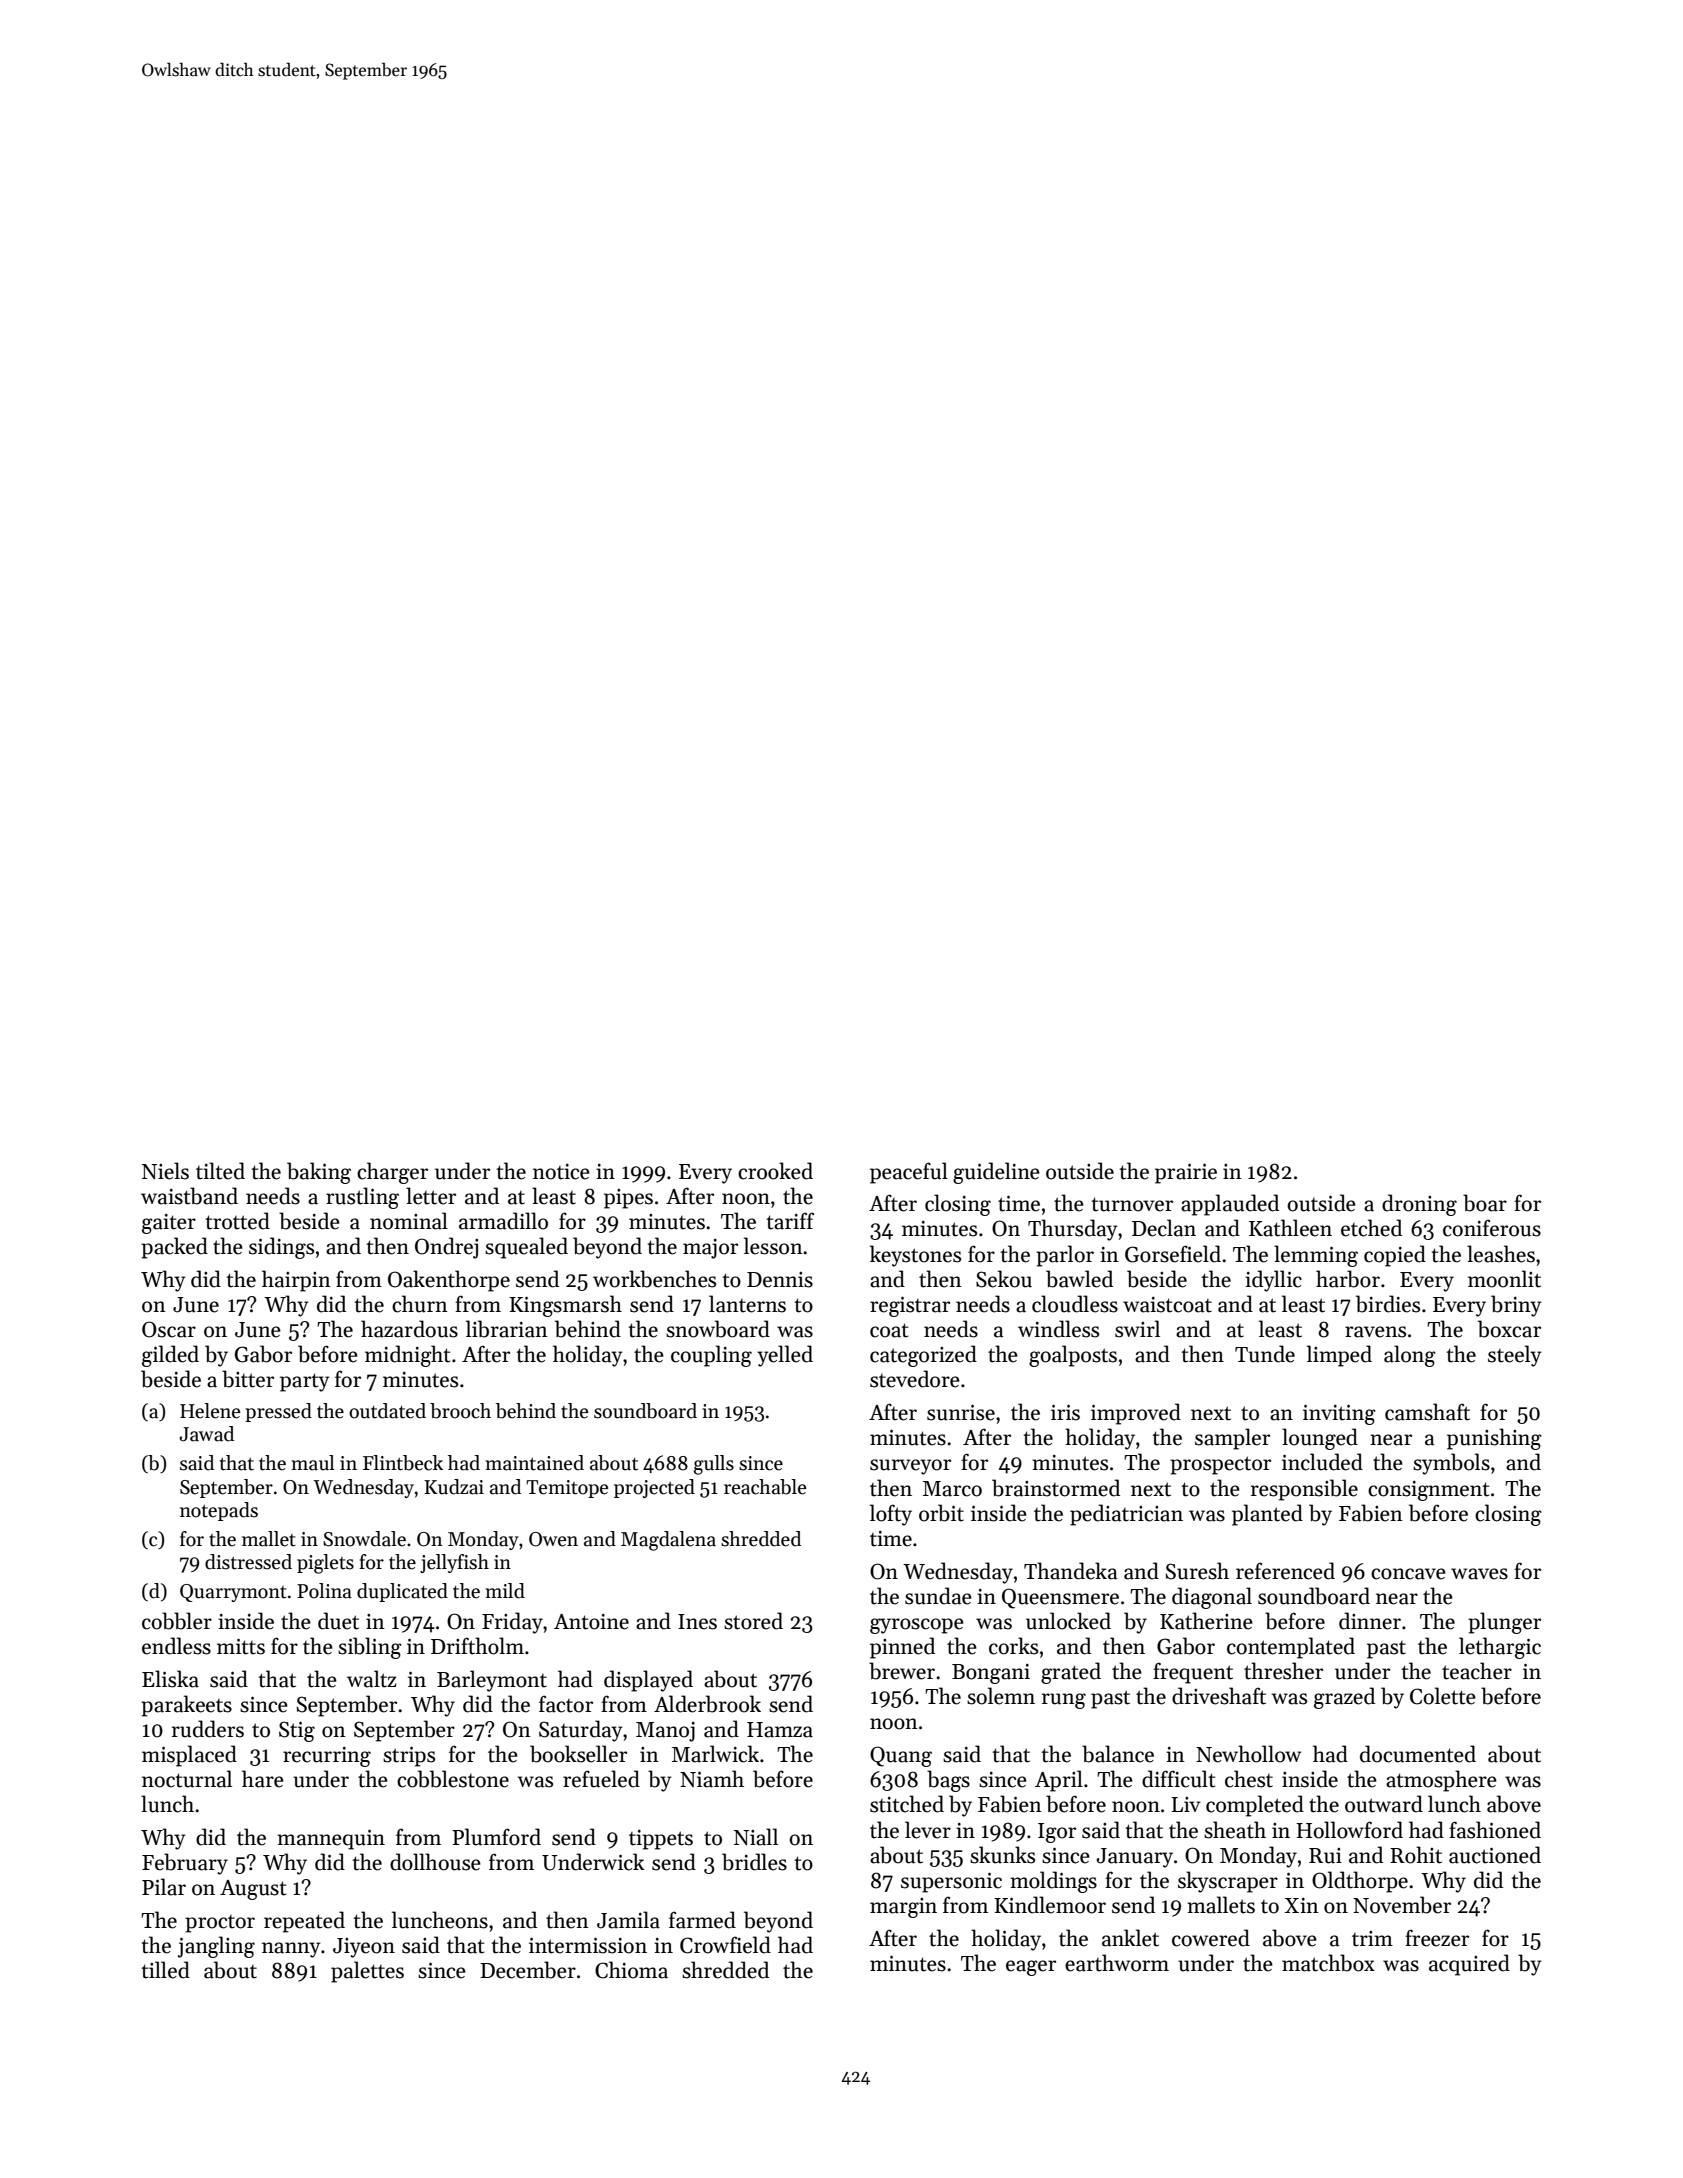 The height and width of the screenshot is (2178, 1683). Describe the element at coordinates (1186, 1174) in the screenshot. I see `prairie` at that location.
